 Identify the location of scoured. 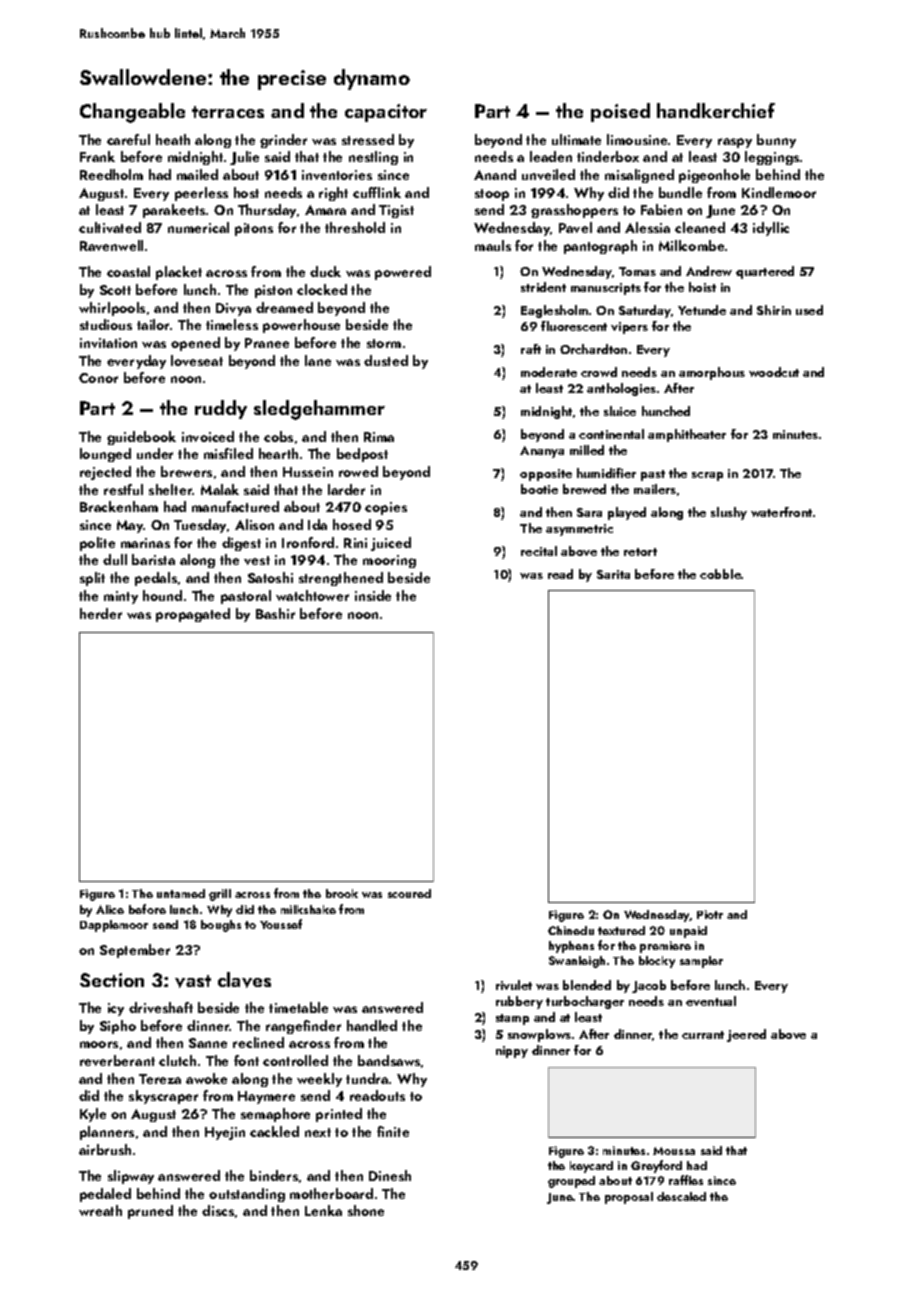
(409, 893).
